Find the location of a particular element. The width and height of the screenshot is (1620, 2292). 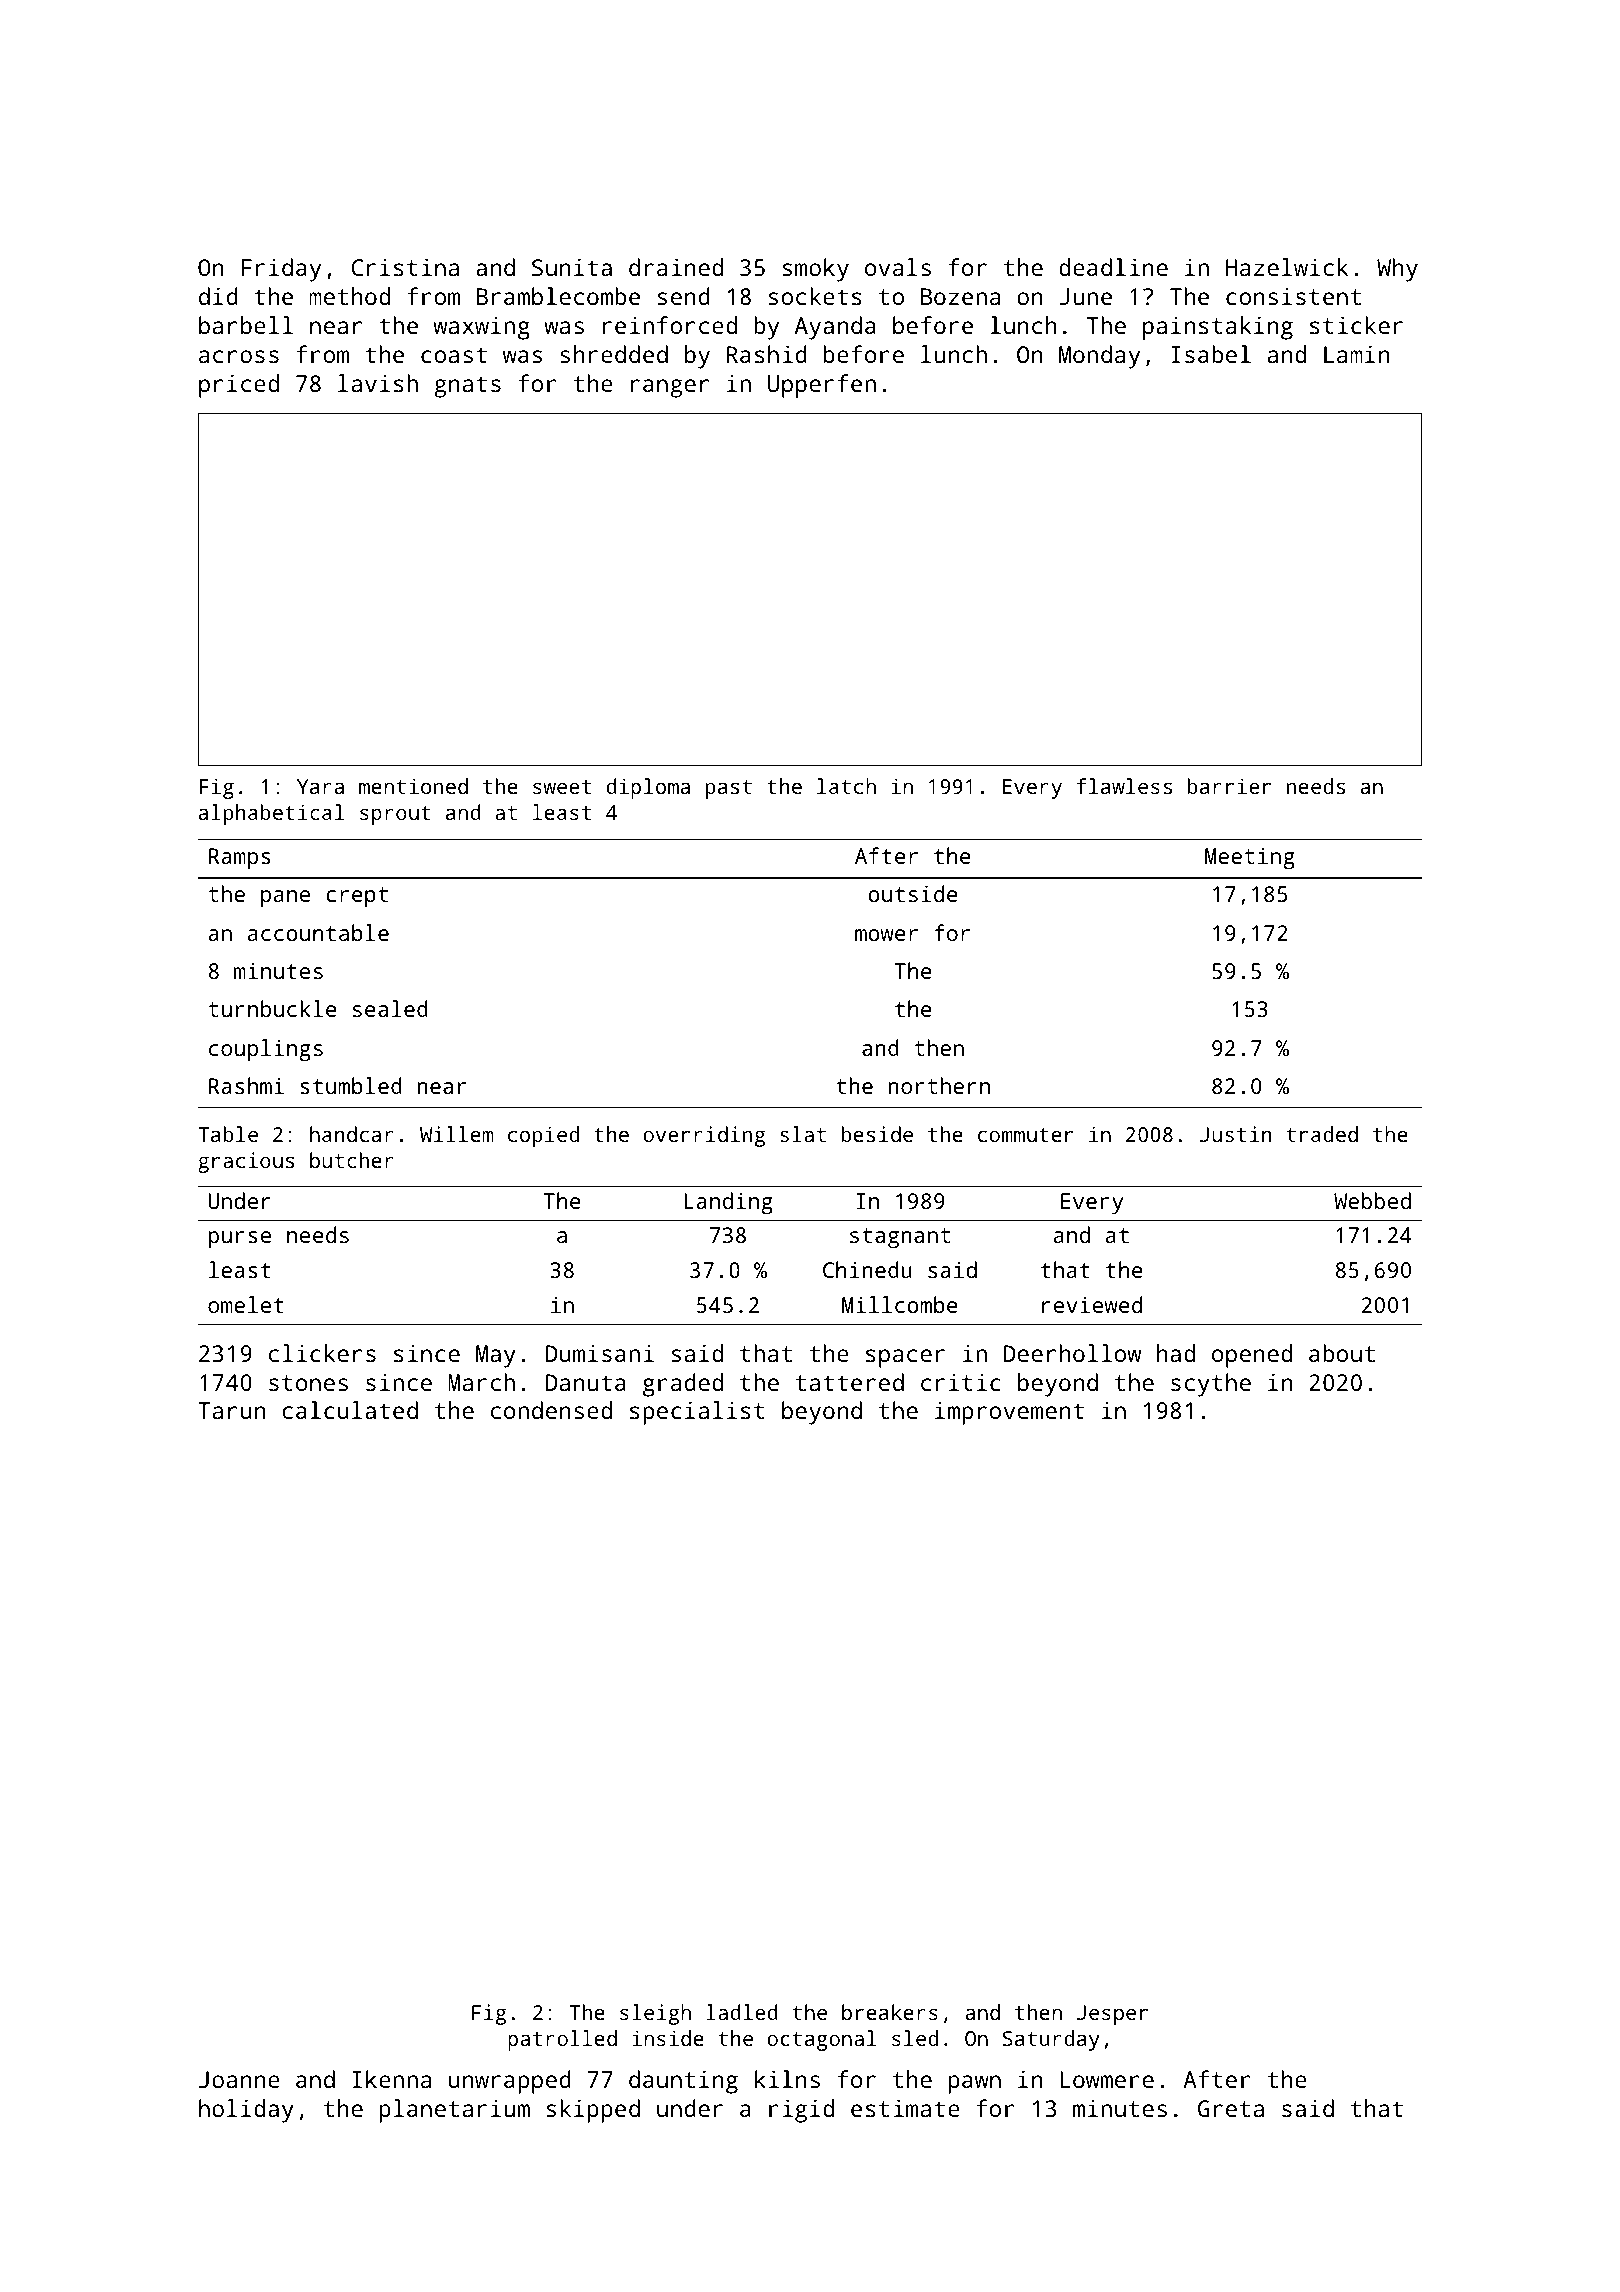

Isabel is located at coordinates (1211, 354).
